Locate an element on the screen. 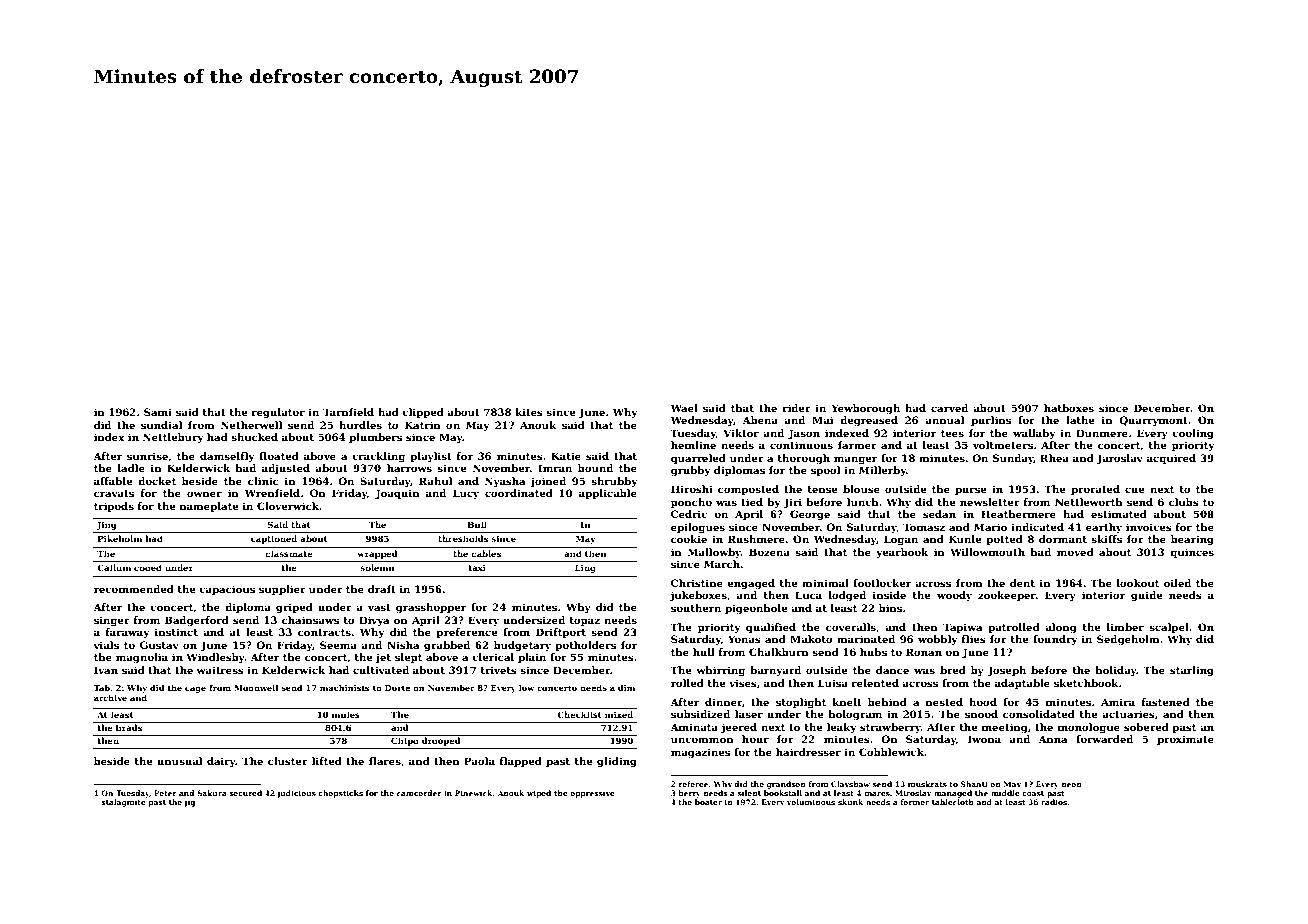  Peter is located at coordinates (165, 793).
